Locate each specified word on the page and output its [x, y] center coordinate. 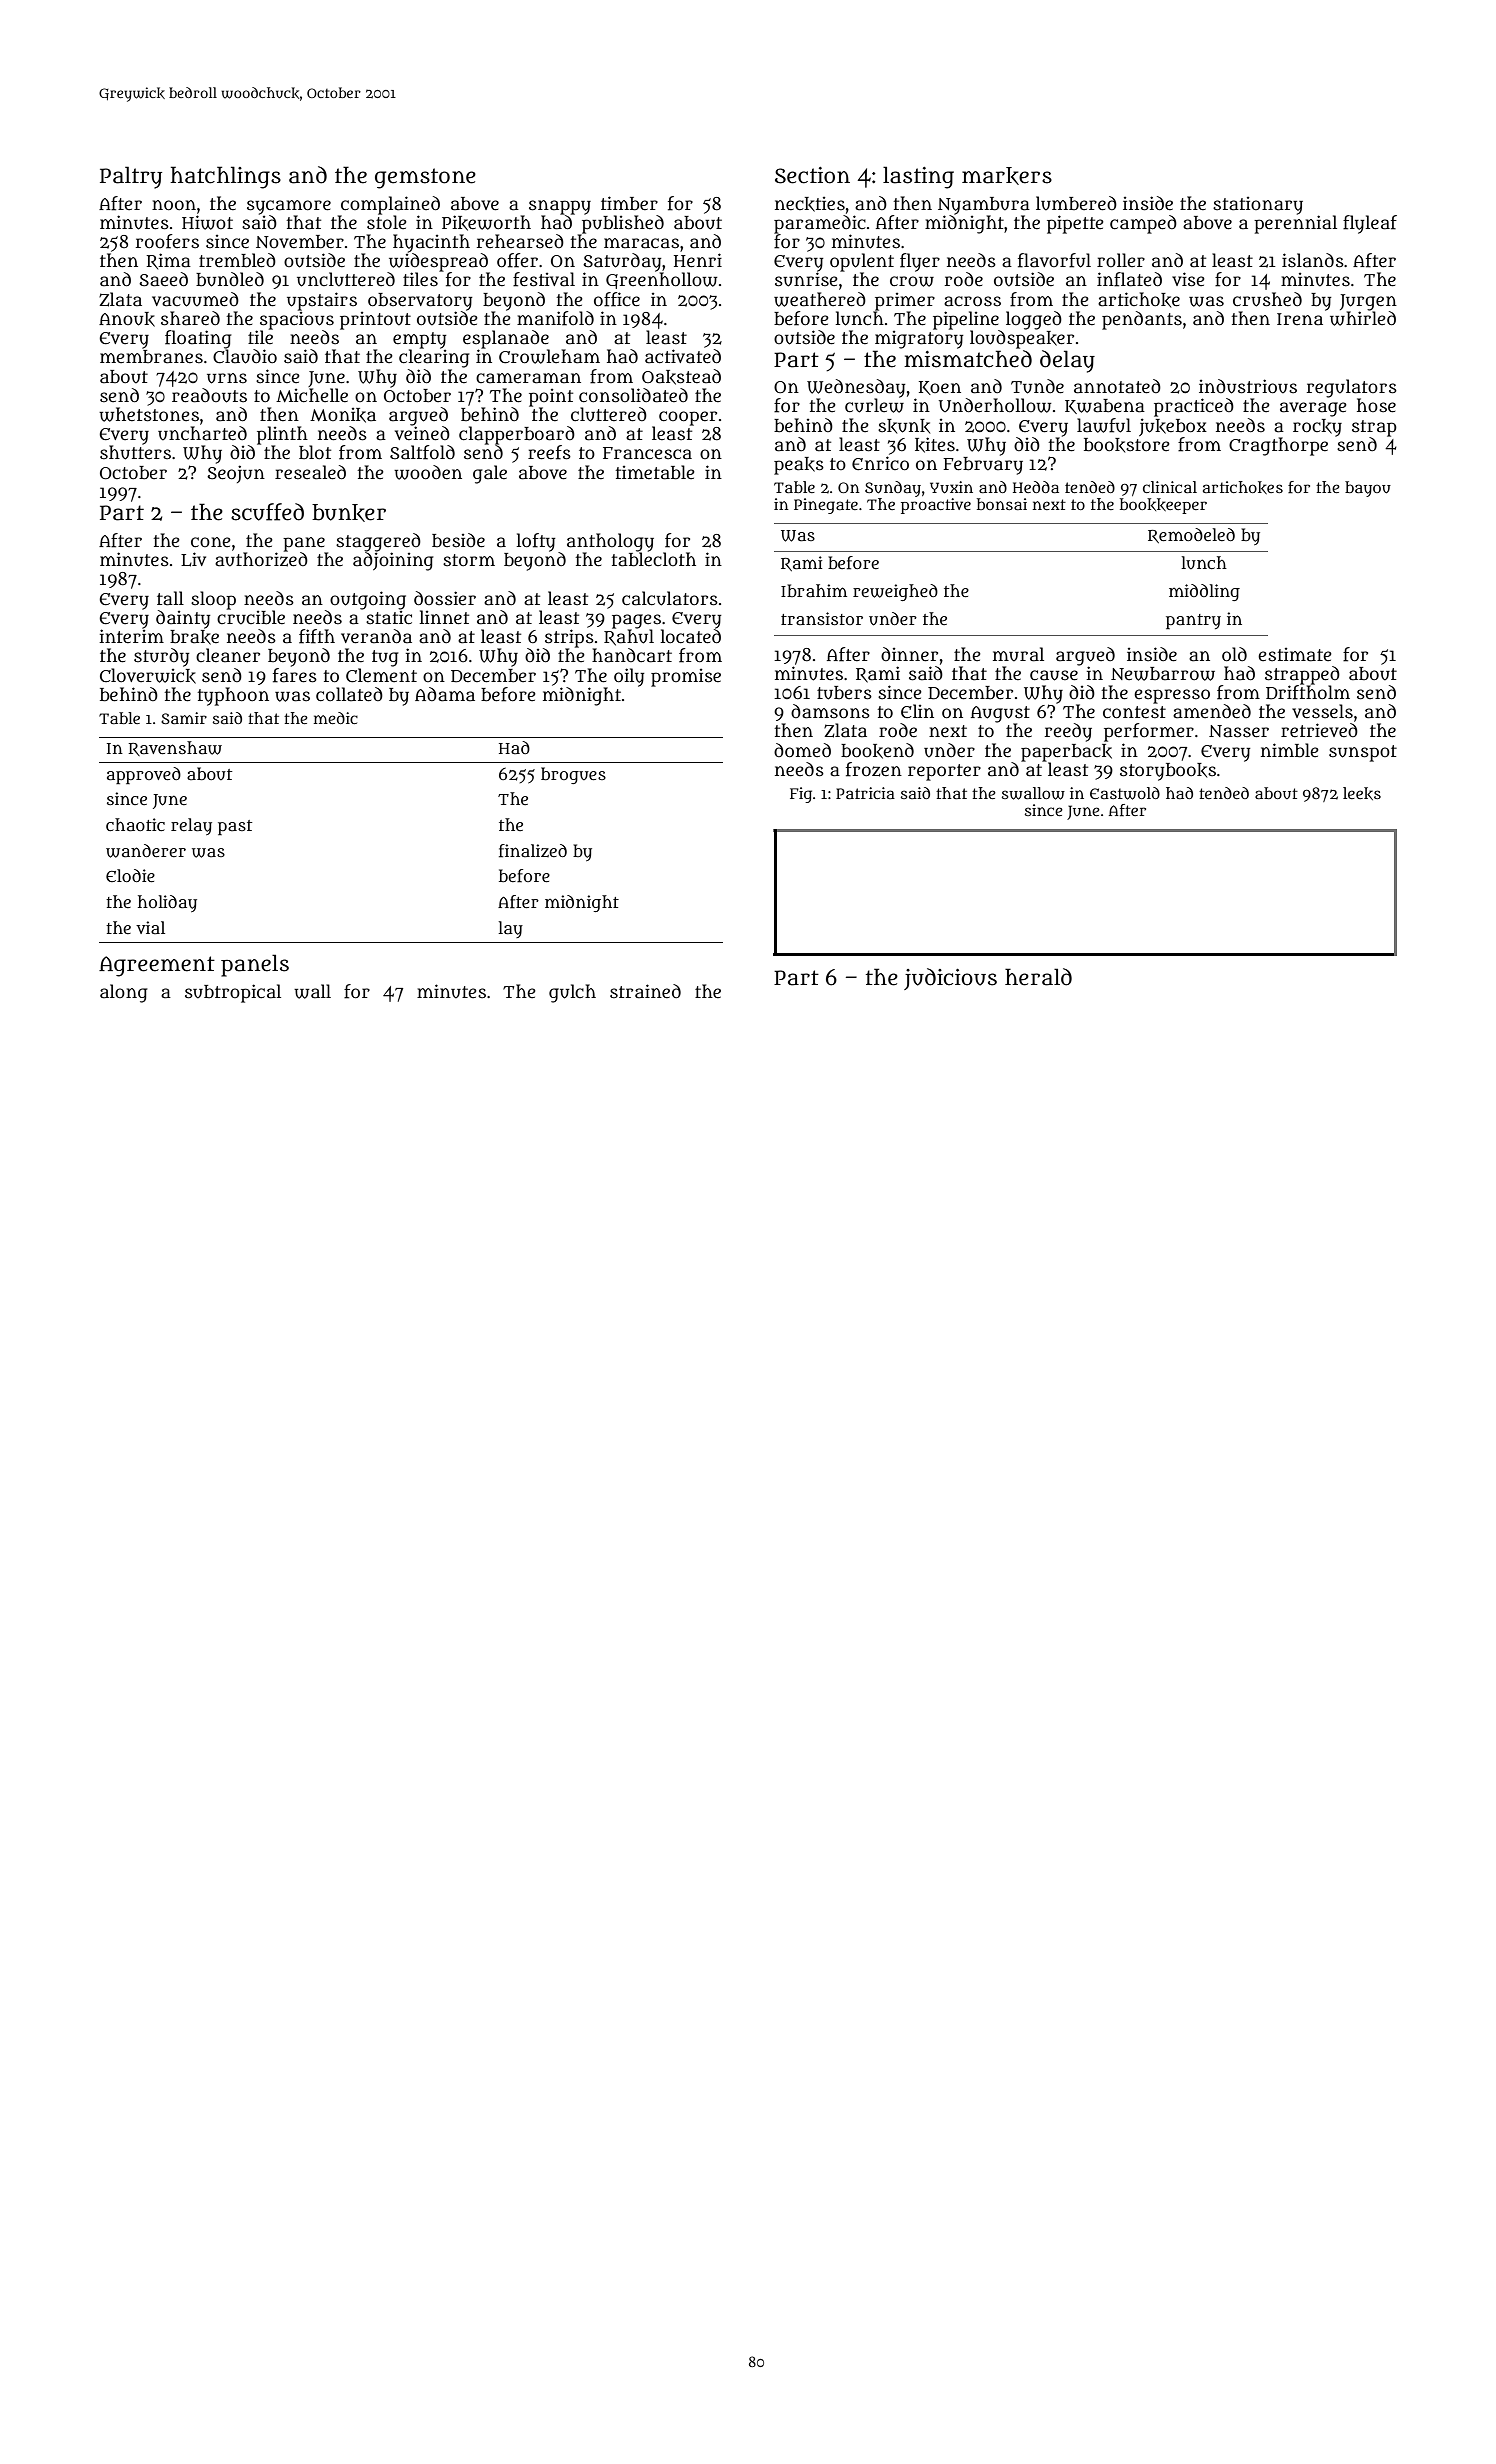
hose [1376, 405]
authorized [261, 559]
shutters [135, 452]
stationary [1258, 206]
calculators [670, 598]
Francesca [647, 453]
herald [1038, 977]
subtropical [233, 993]
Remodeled [1191, 535]
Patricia [865, 793]
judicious [950, 979]
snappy [560, 207]
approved [144, 775]
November [300, 241]
